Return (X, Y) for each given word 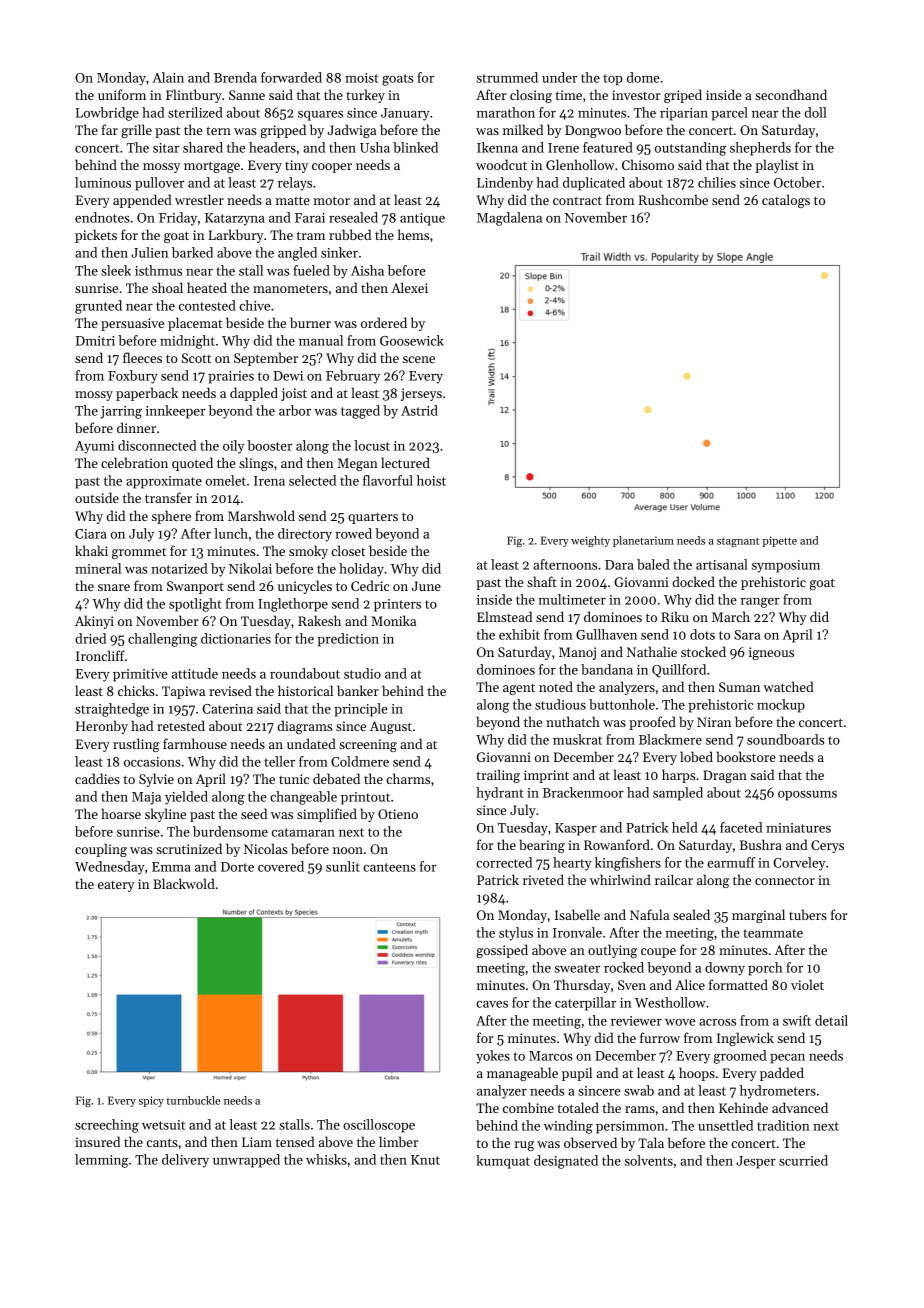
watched (788, 686)
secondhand (791, 94)
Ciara (91, 534)
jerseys (421, 394)
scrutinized (189, 848)
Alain (168, 77)
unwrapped (246, 1161)
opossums (807, 796)
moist (362, 78)
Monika (393, 620)
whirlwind (620, 879)
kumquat (503, 1162)
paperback (147, 394)
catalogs (786, 201)
